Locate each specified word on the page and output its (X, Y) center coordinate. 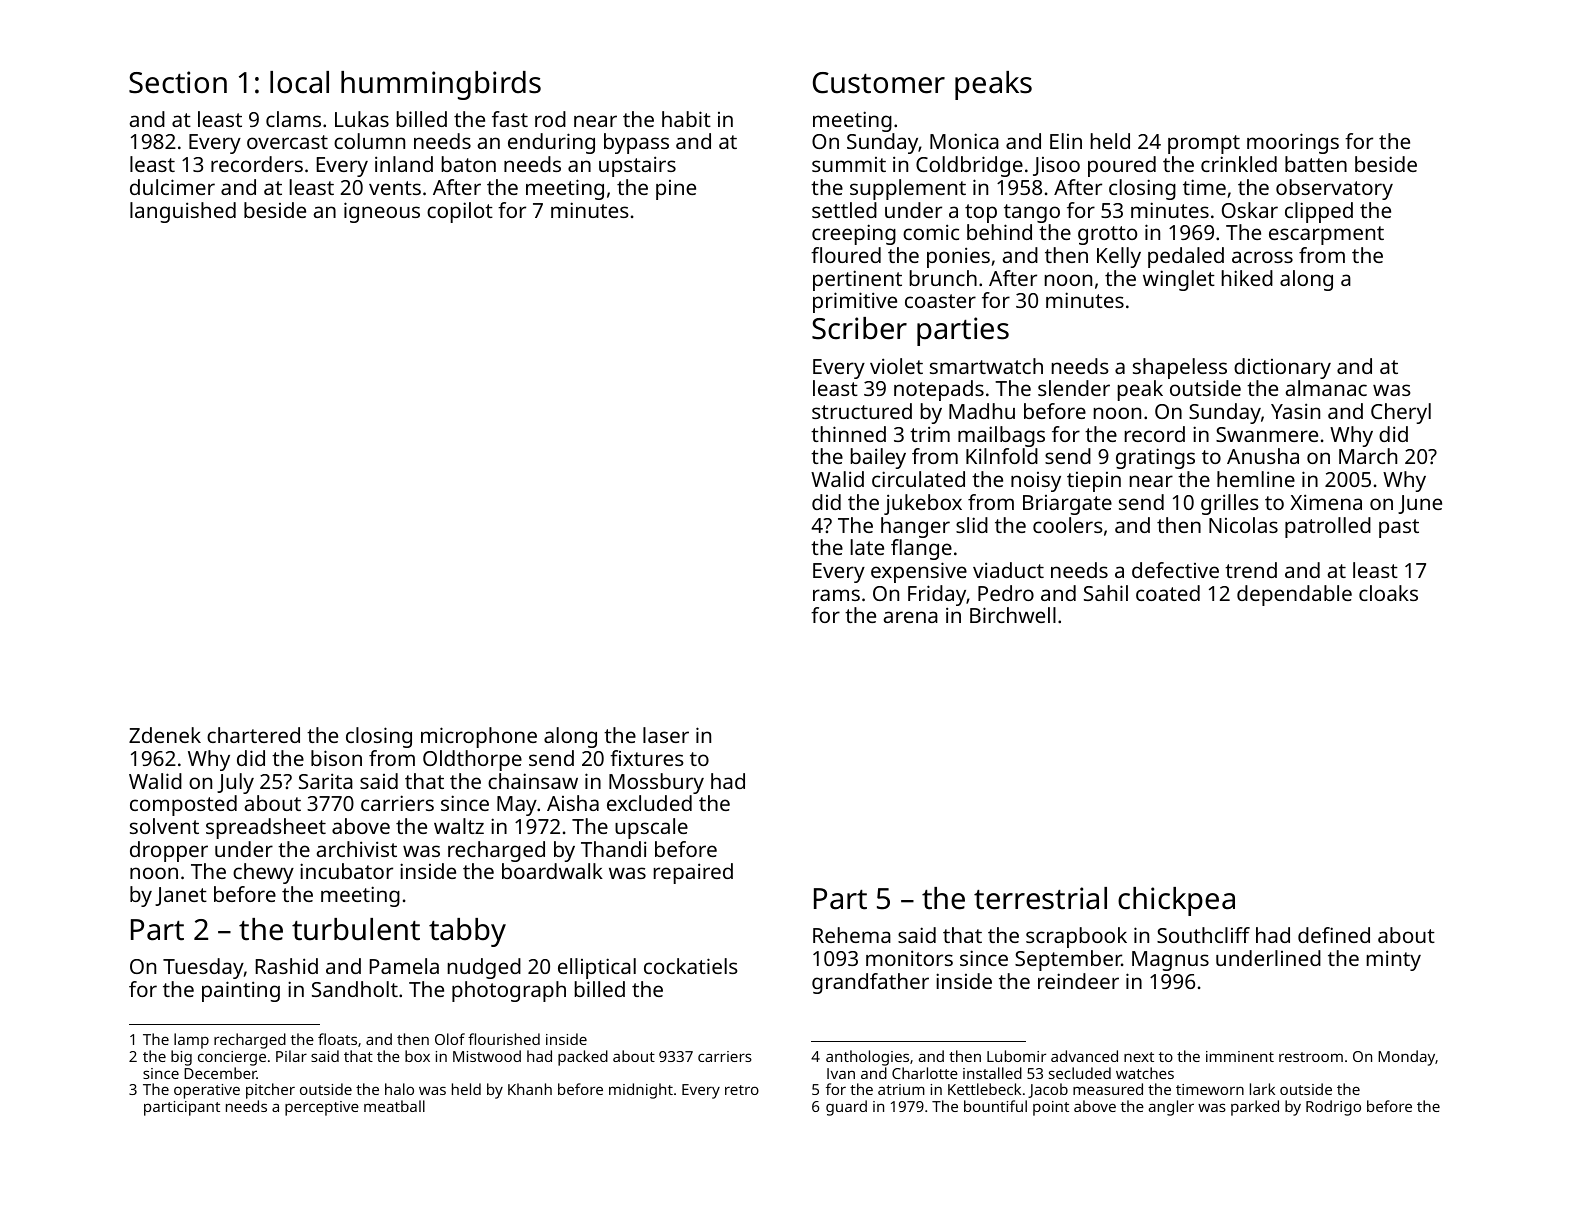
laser (666, 735)
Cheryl (1401, 413)
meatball (394, 1106)
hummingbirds (441, 85)
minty (1394, 960)
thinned (848, 434)
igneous (382, 212)
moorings (1293, 143)
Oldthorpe (472, 760)
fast (510, 119)
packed (583, 1058)
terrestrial (1040, 898)
